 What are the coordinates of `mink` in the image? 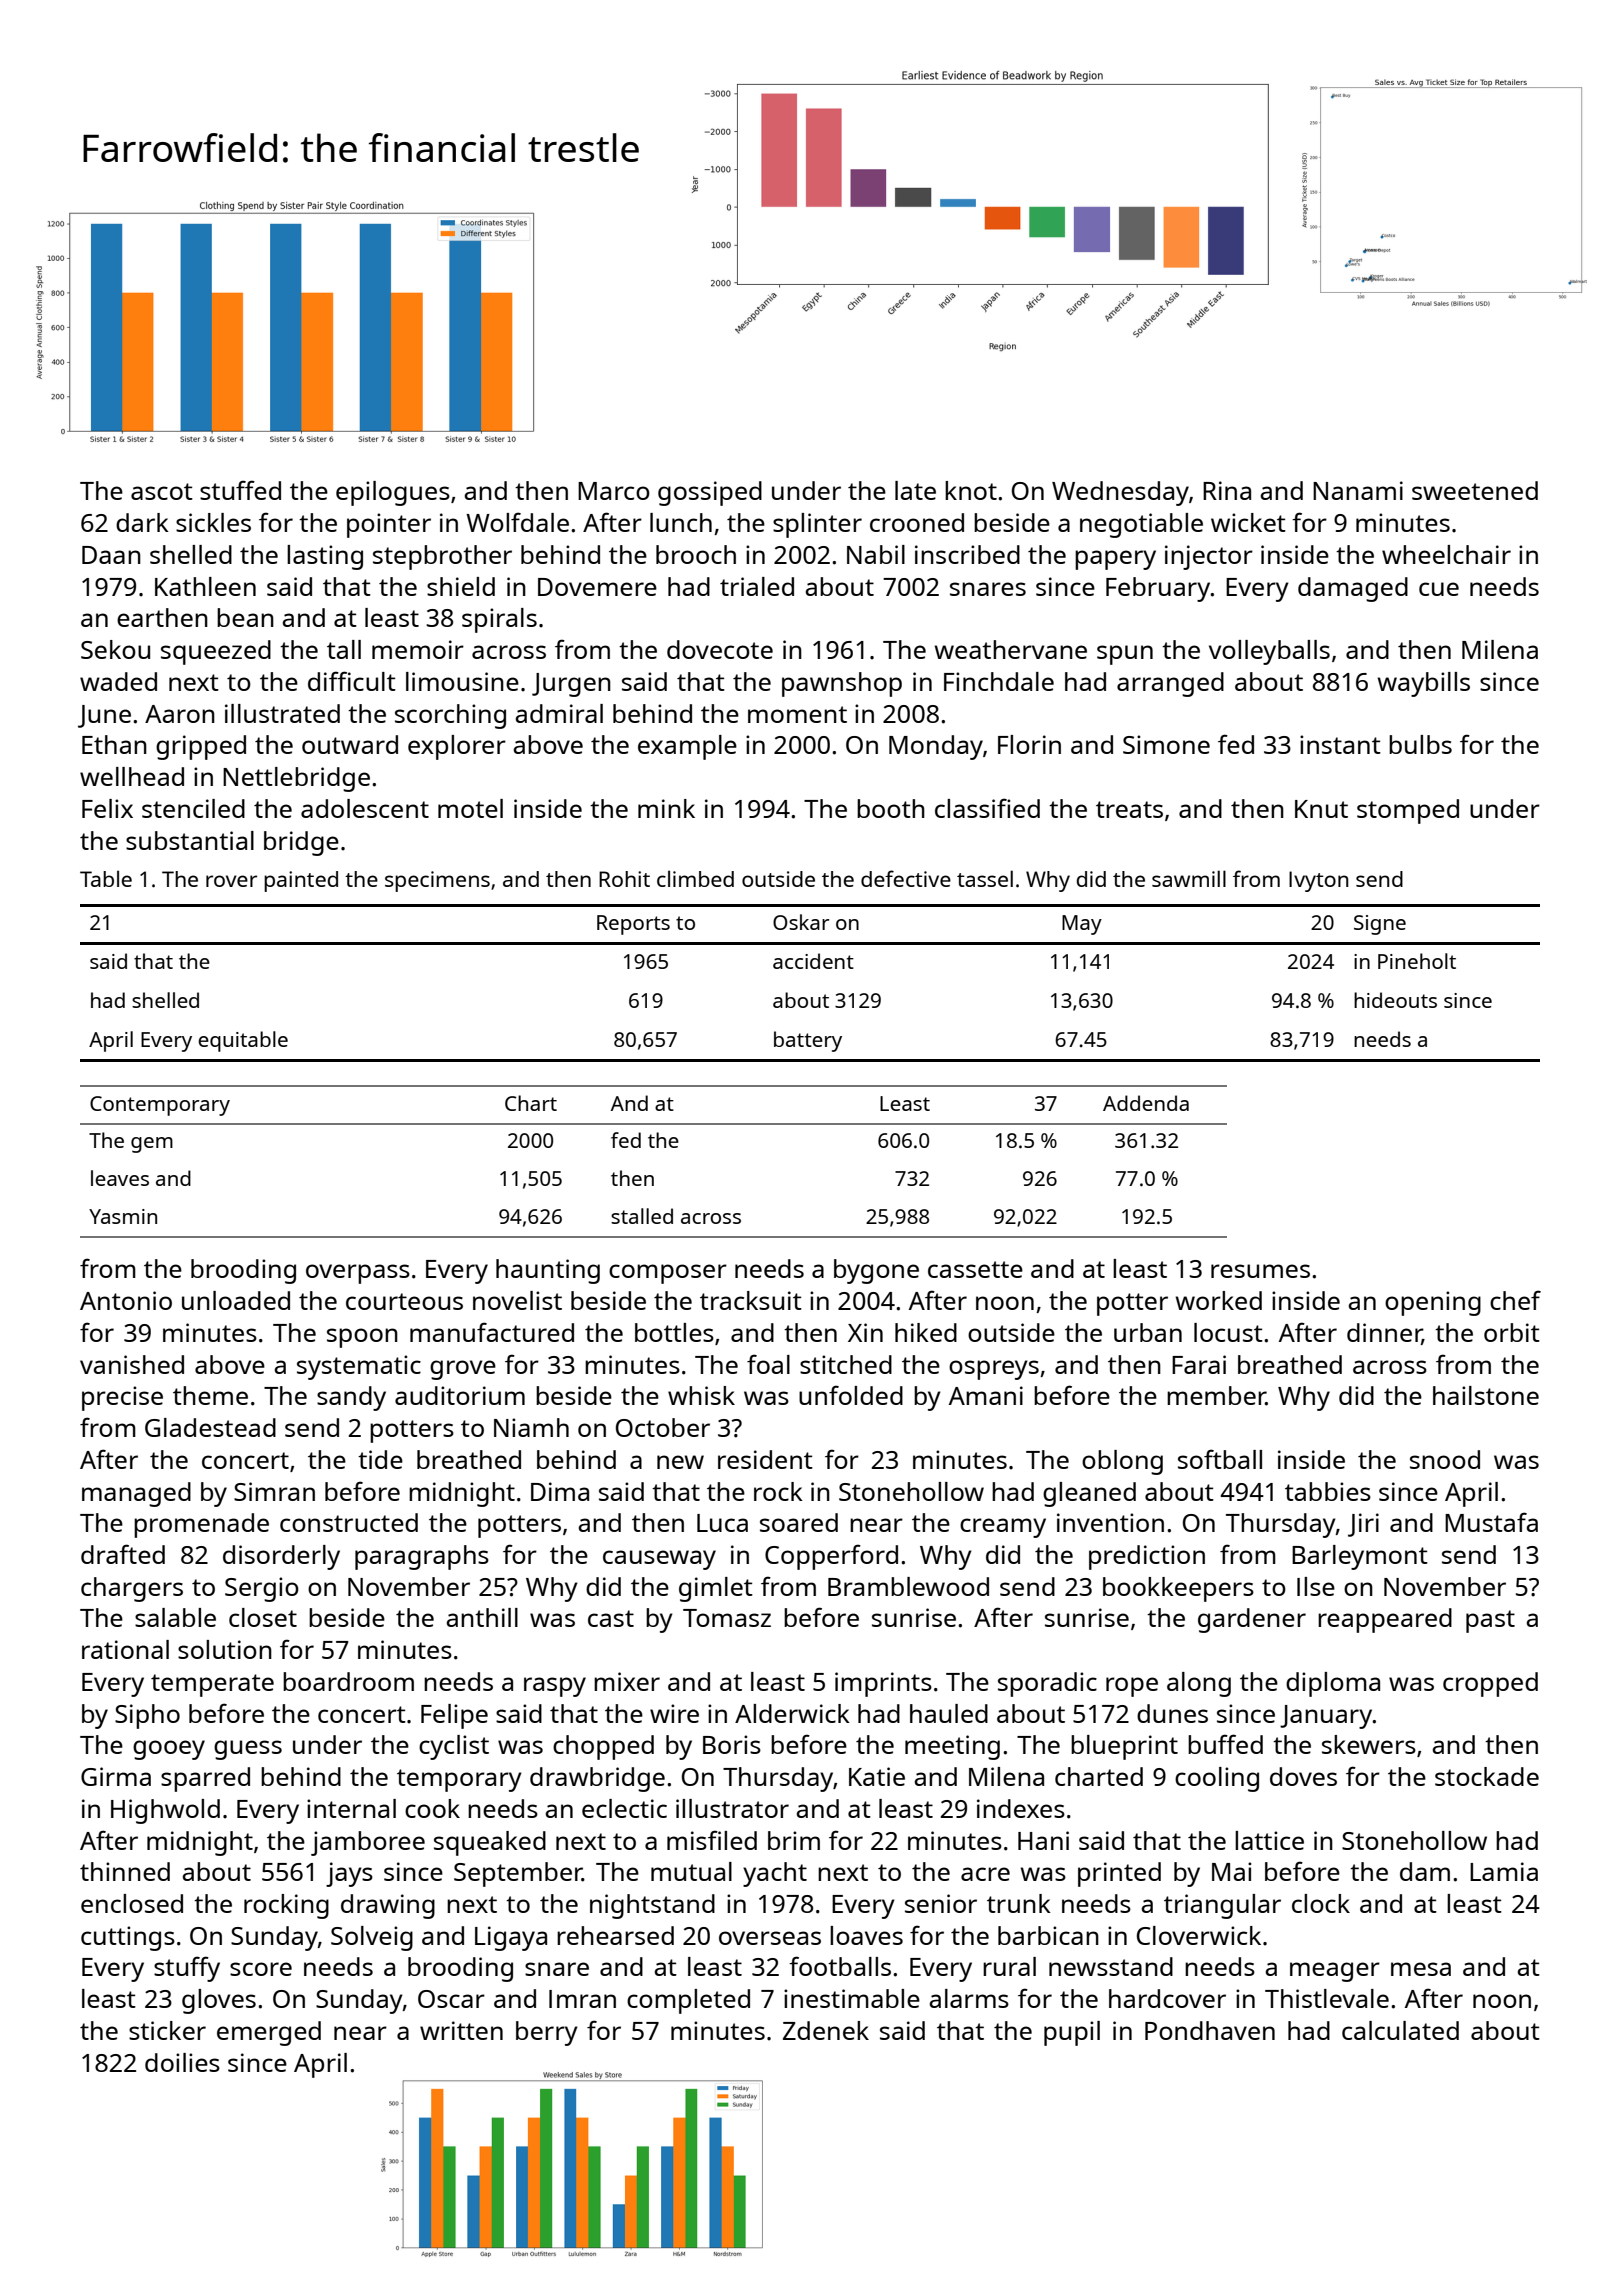 It's located at (666, 808).
